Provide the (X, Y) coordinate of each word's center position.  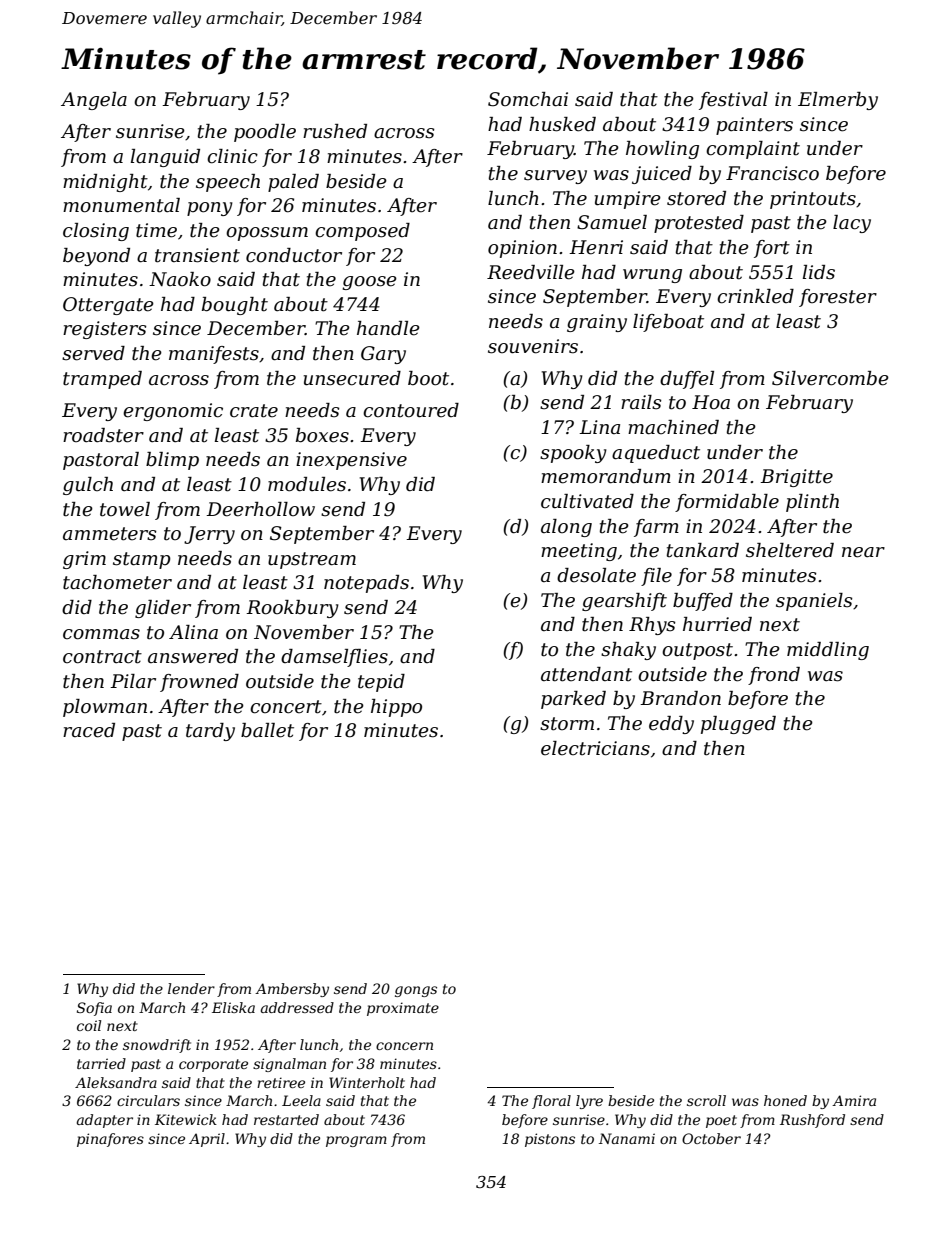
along (566, 528)
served (93, 353)
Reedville (531, 272)
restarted (286, 1119)
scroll (706, 1100)
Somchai (528, 99)
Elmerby (838, 101)
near (863, 552)
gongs (416, 991)
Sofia (94, 1009)
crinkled (755, 296)
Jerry (209, 535)
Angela (94, 101)
